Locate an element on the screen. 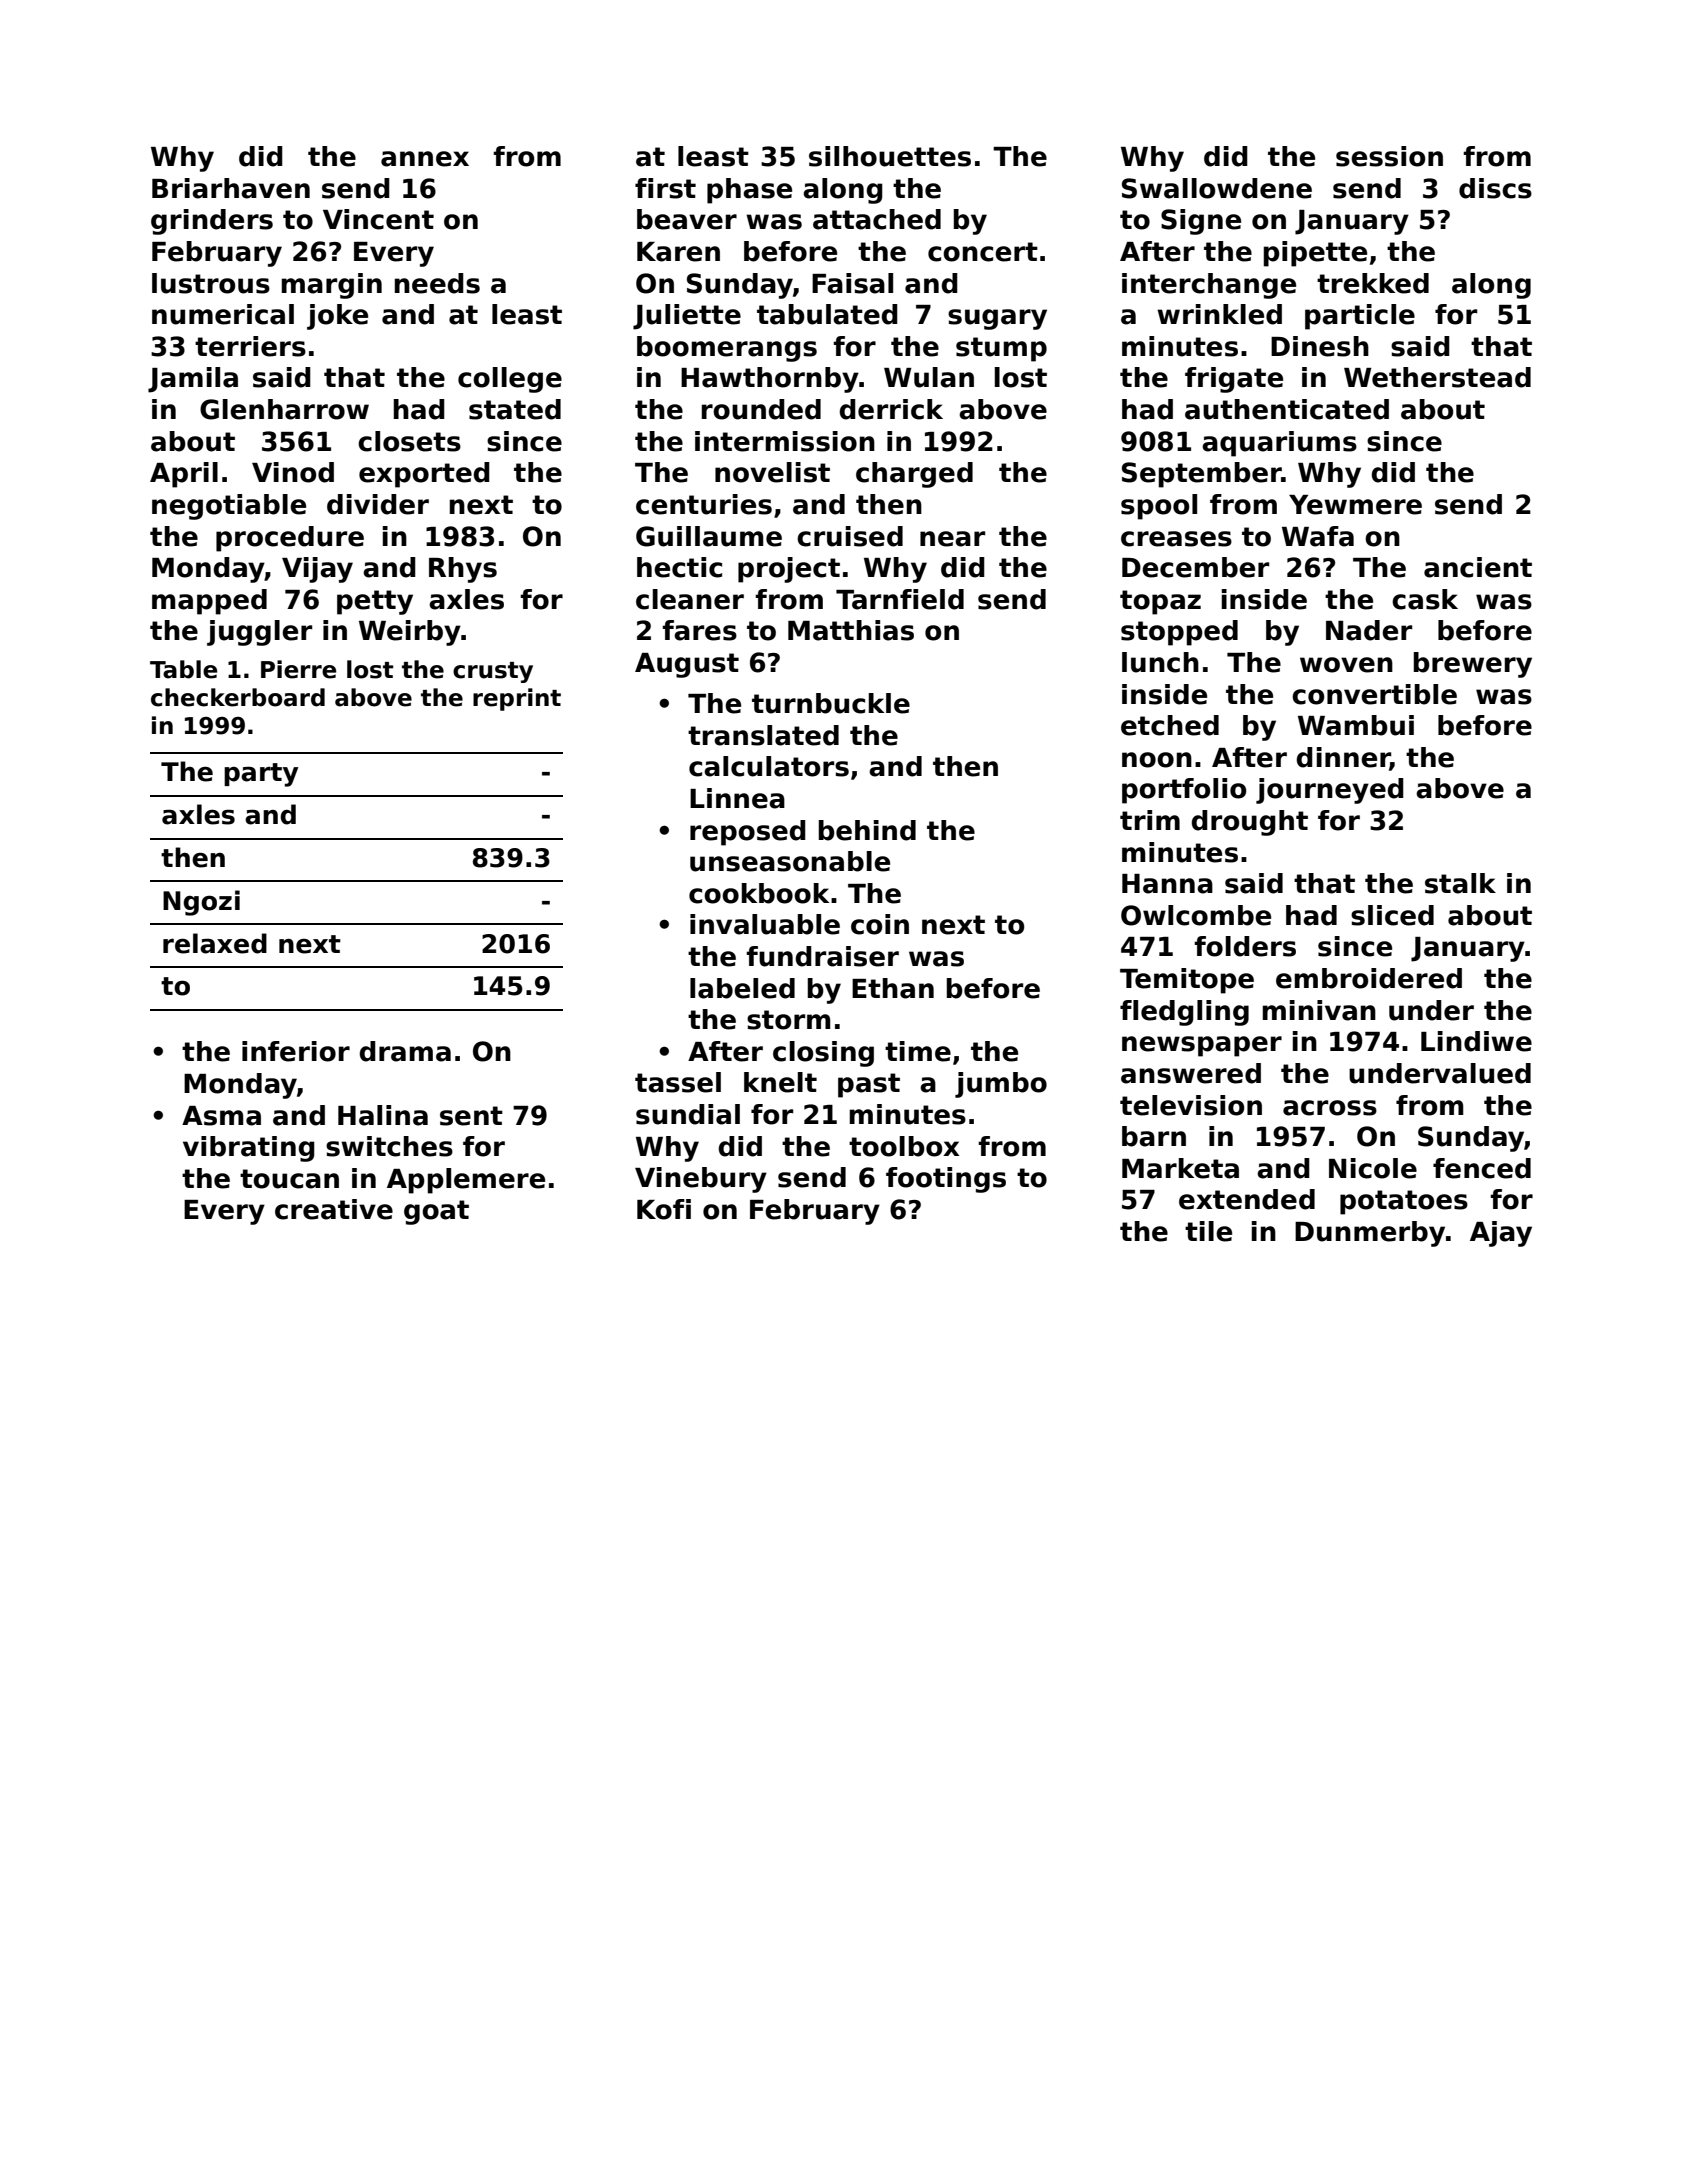 This screenshot has width=1683, height=2178. pipette is located at coordinates (1315, 254).
